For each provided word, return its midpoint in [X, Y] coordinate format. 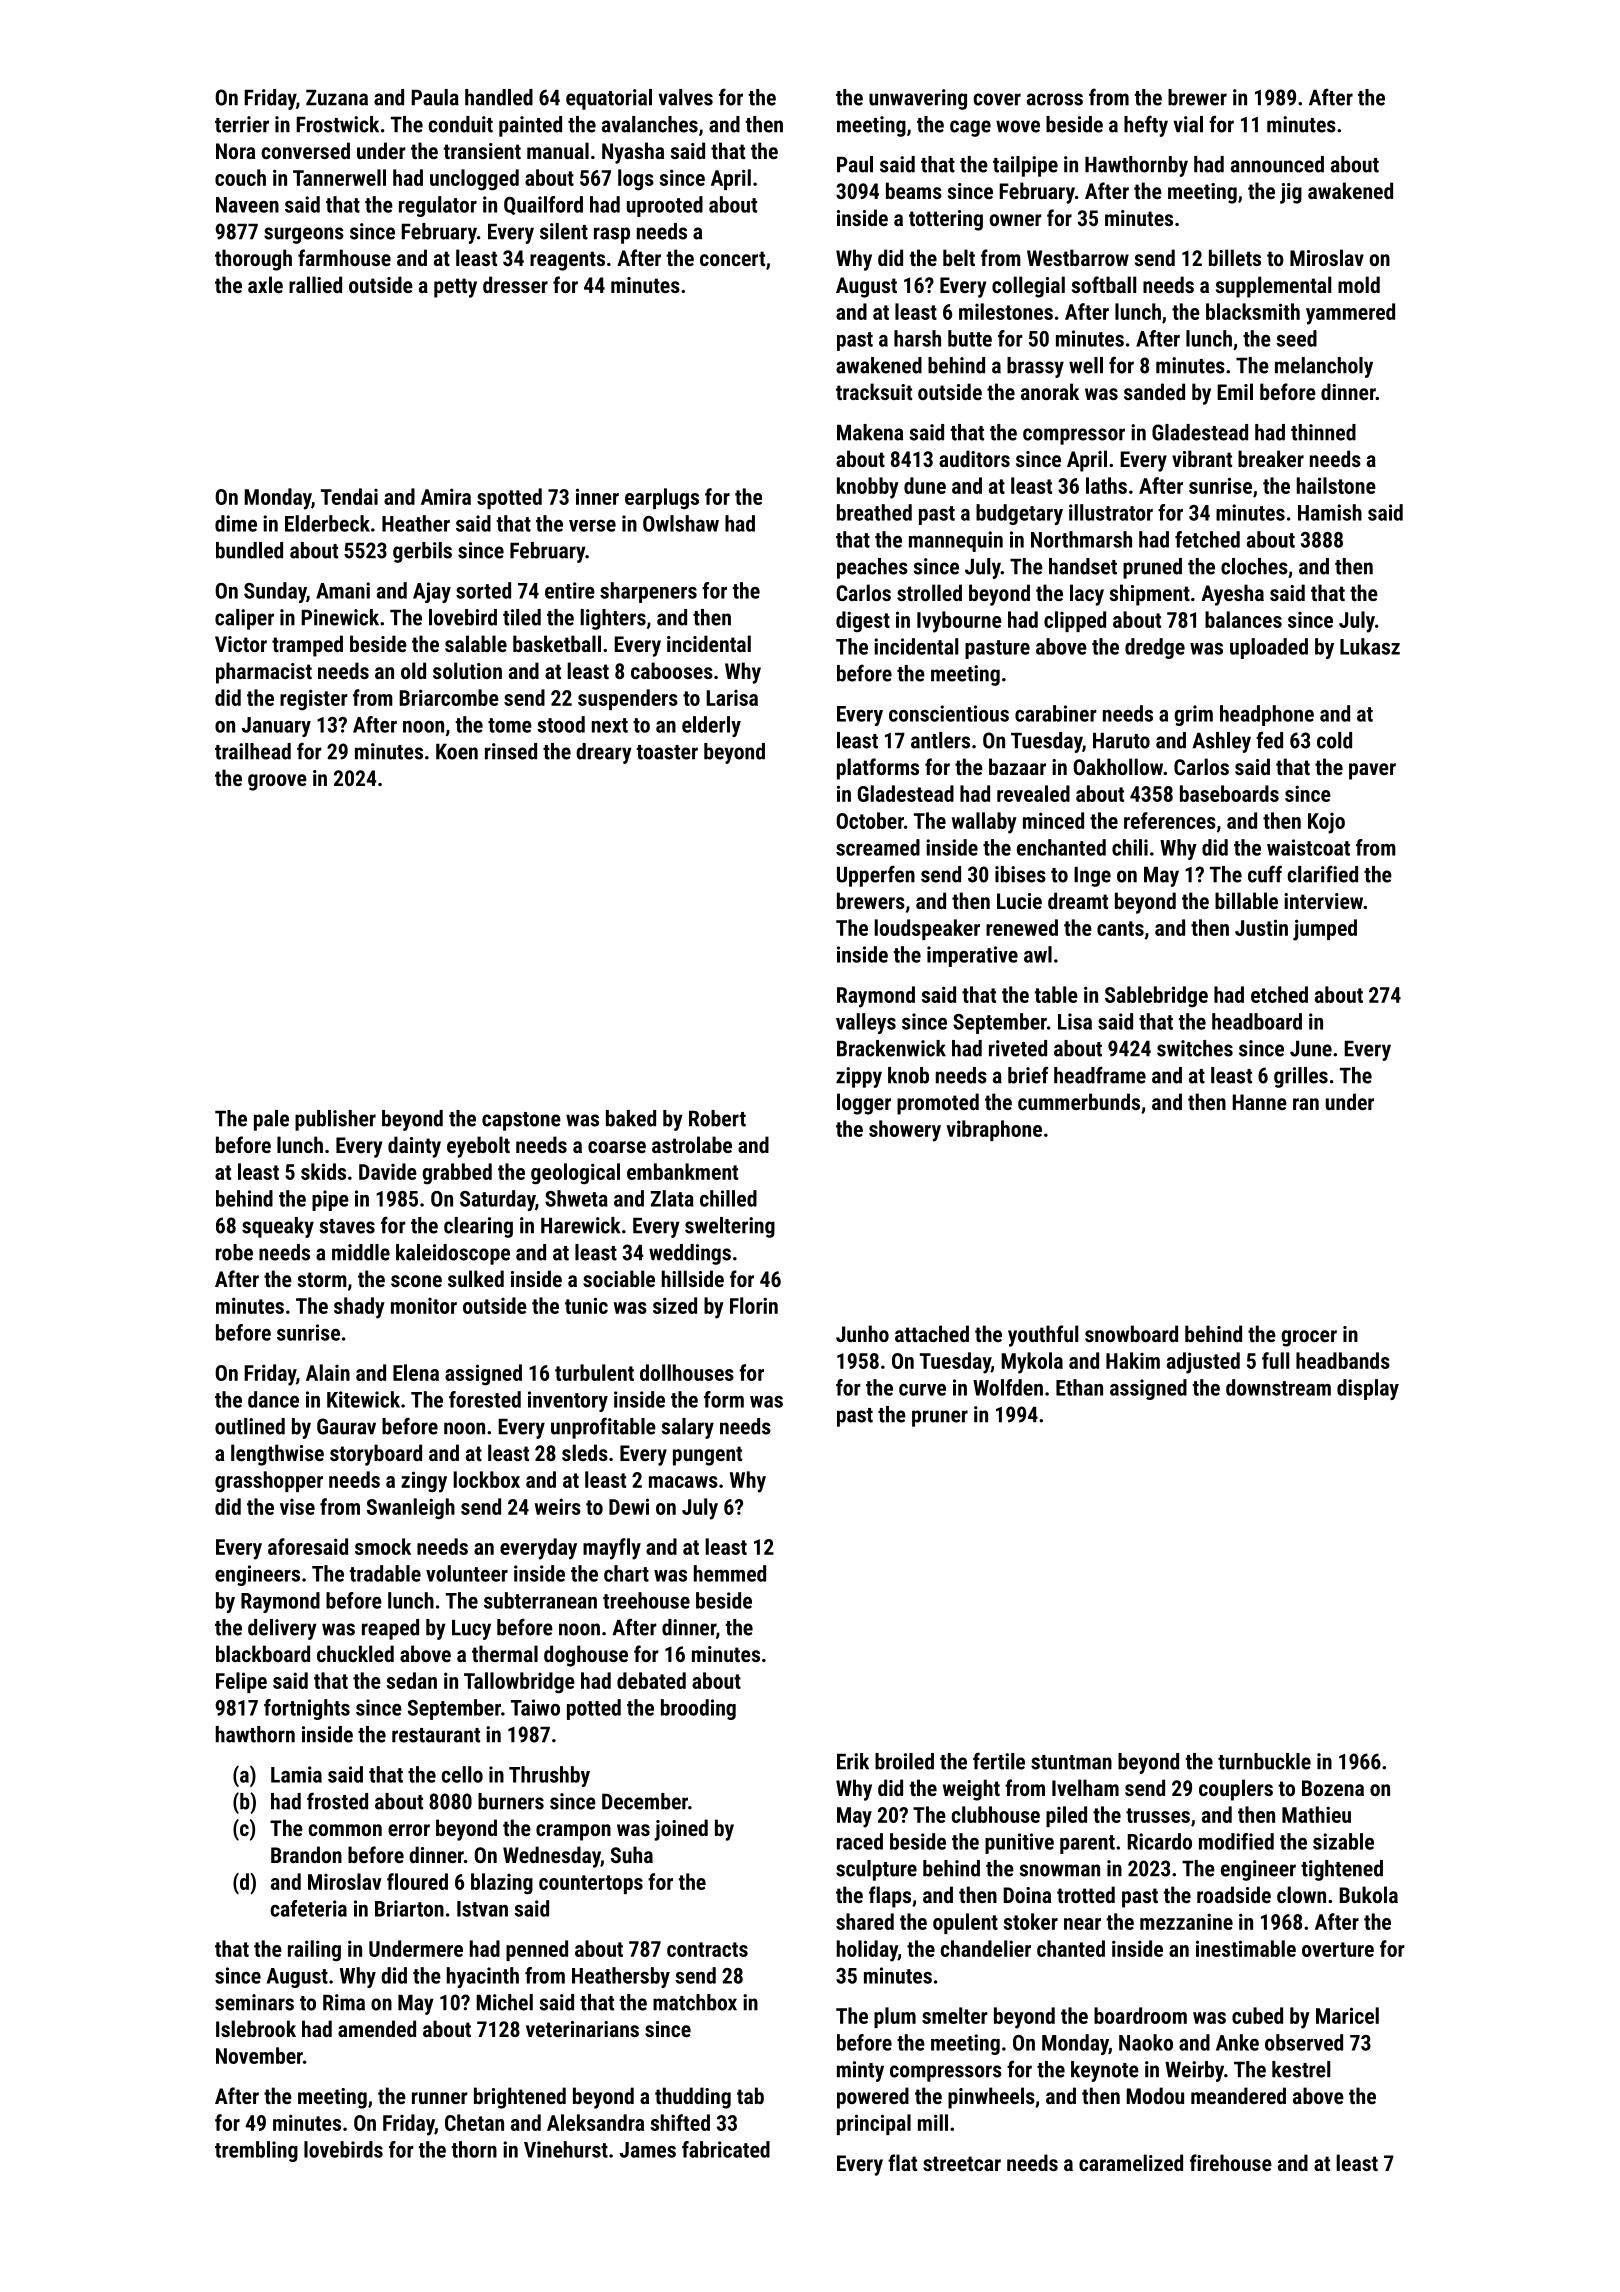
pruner [940, 1418]
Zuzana [337, 97]
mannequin [956, 541]
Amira [446, 496]
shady [359, 1308]
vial [1188, 124]
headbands [1343, 1360]
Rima [344, 2002]
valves [685, 97]
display [1368, 1389]
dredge [1155, 648]
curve [922, 1390]
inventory [568, 1401]
